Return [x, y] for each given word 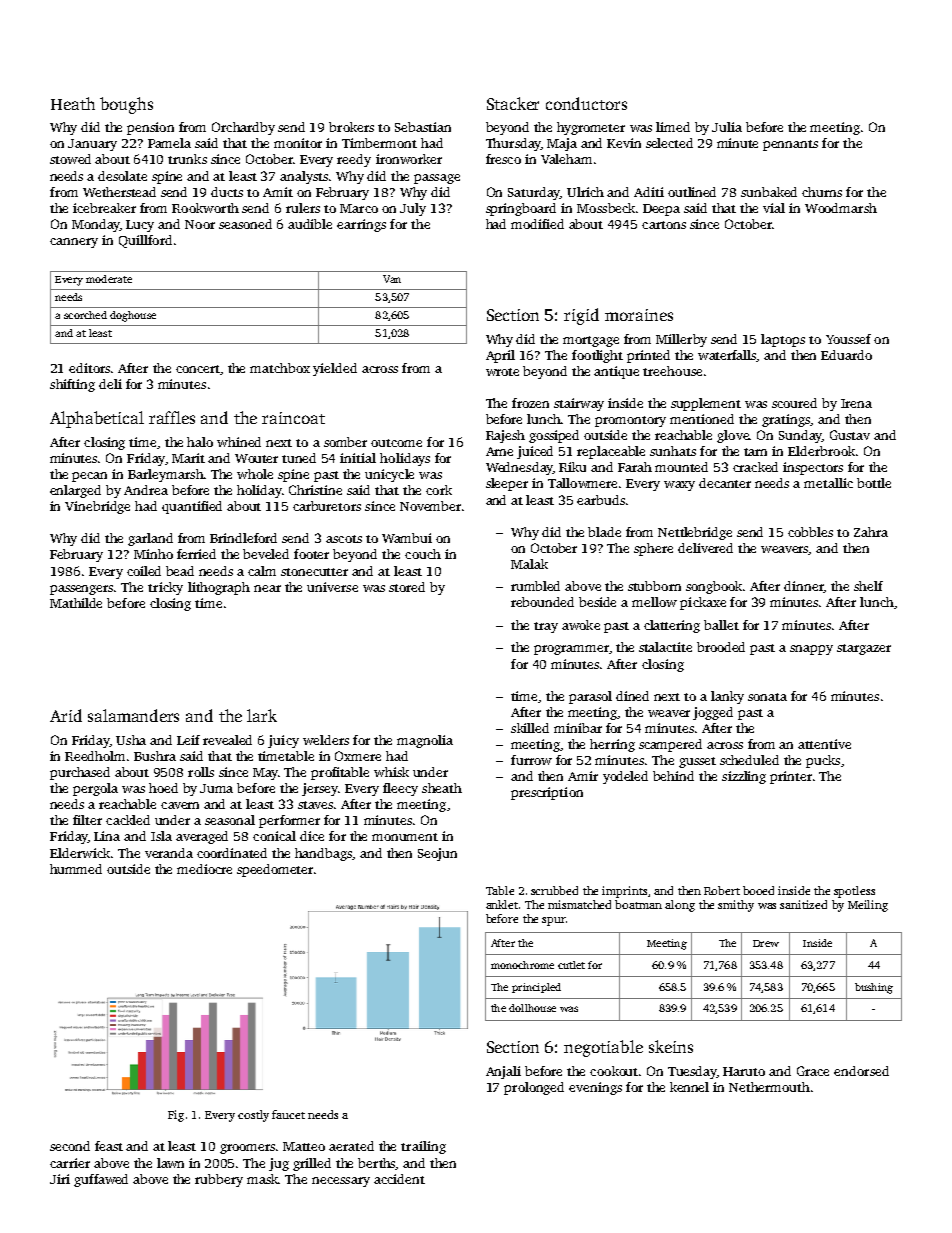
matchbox [280, 368]
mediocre [204, 869]
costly [253, 1116]
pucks [823, 761]
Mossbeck [606, 208]
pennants [790, 145]
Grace [813, 1071]
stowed [70, 159]
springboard [521, 209]
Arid [66, 715]
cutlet [571, 965]
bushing [874, 988]
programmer [571, 650]
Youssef [848, 339]
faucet [288, 1114]
